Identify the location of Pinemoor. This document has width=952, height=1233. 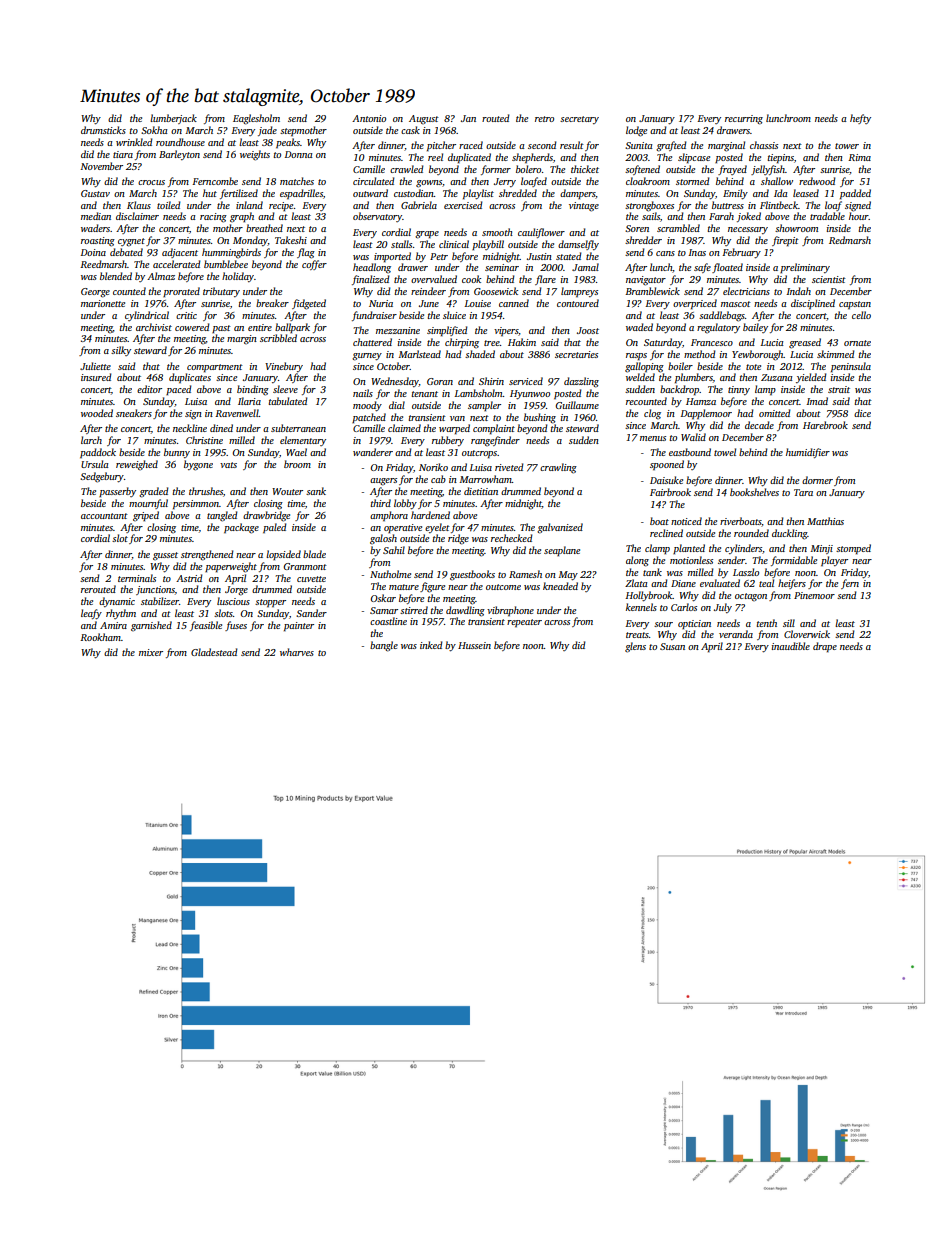
(814, 595).
